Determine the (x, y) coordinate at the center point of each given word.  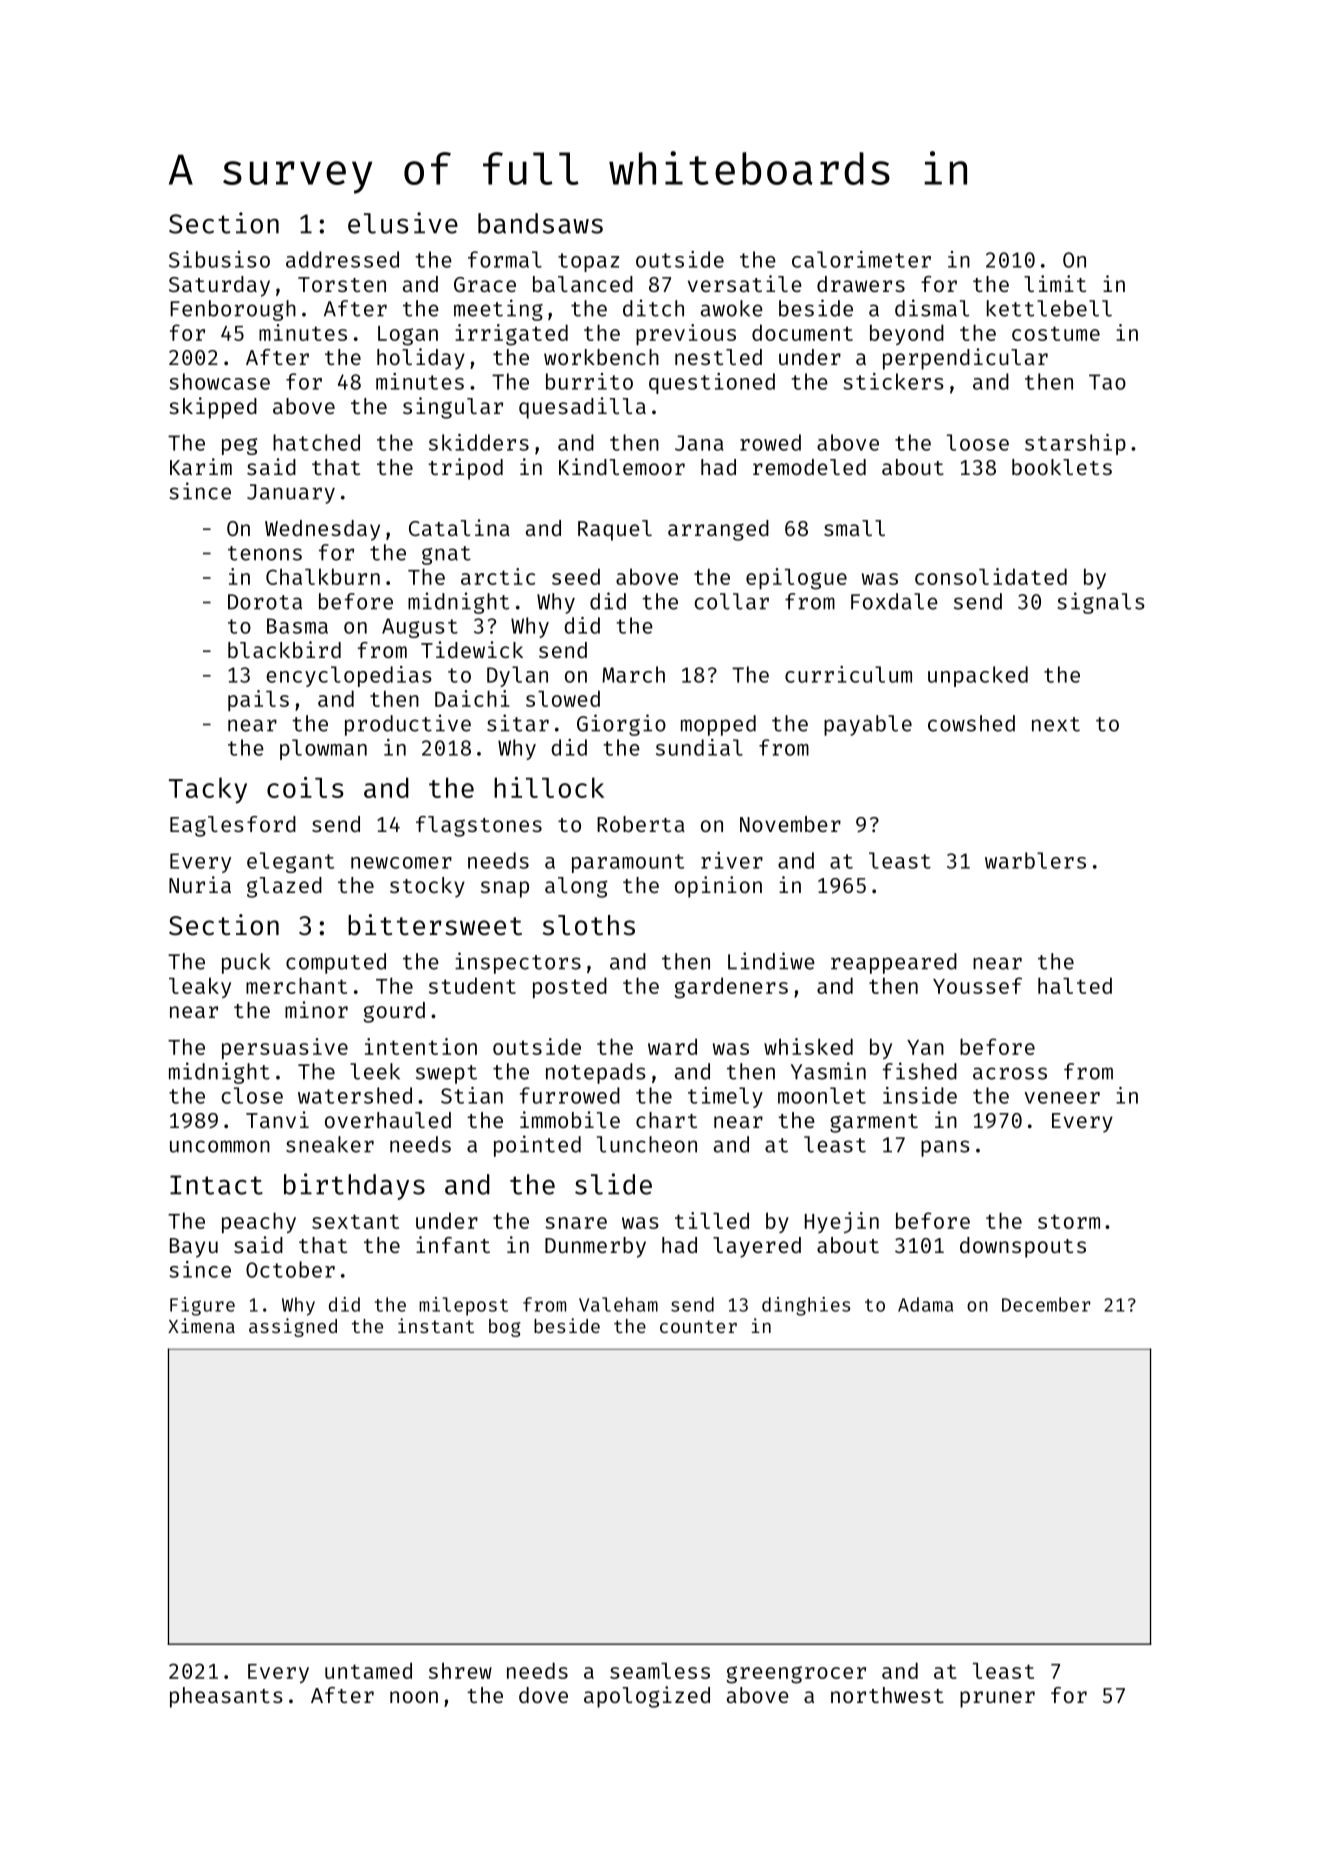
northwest (887, 1695)
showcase (219, 381)
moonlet (822, 1095)
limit (1055, 283)
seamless (660, 1671)
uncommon (220, 1146)
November (790, 824)
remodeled (809, 467)
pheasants (226, 1697)
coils (305, 787)
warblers (1035, 860)
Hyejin (842, 1222)
